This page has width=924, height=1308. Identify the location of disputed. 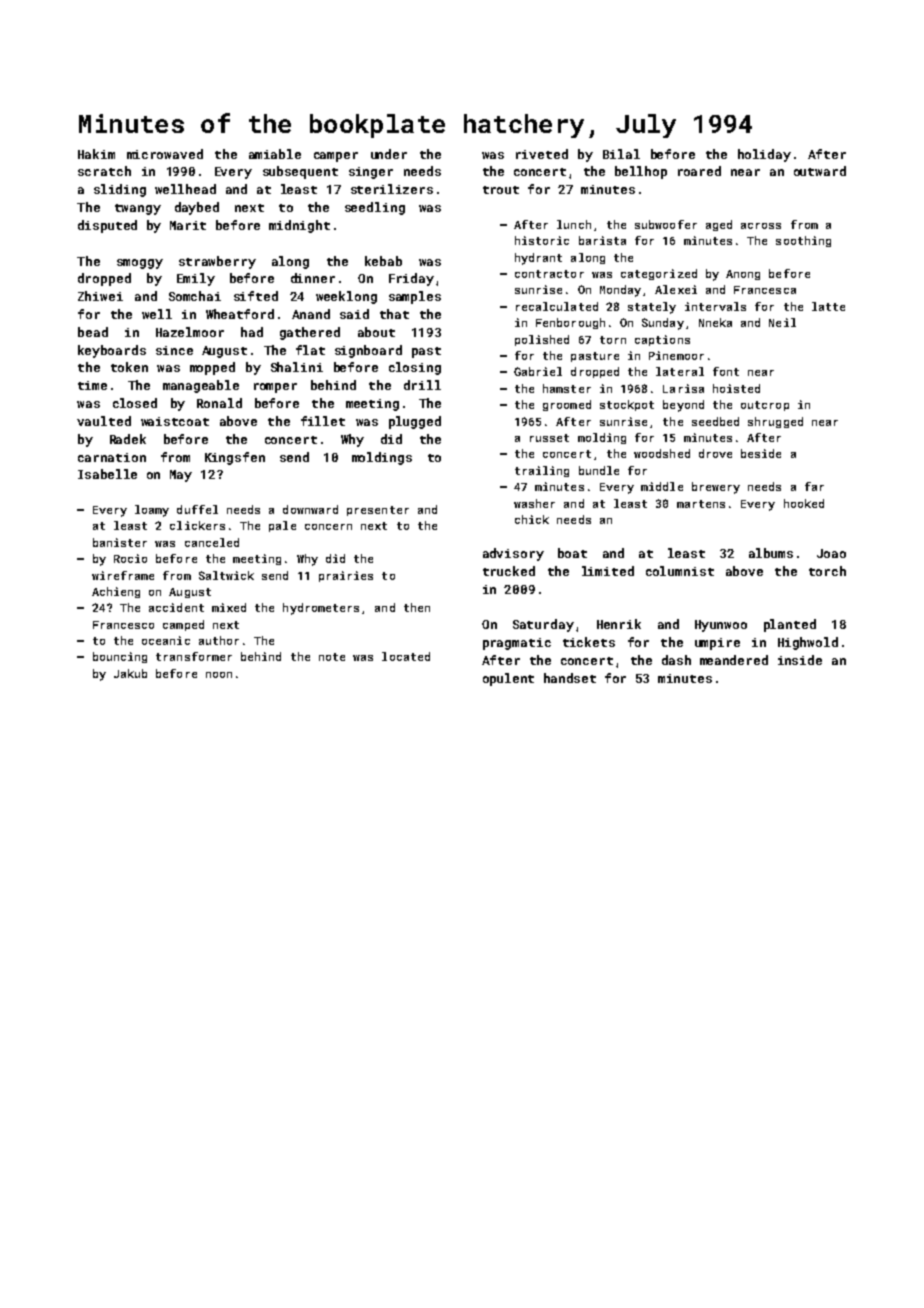
(107, 226).
